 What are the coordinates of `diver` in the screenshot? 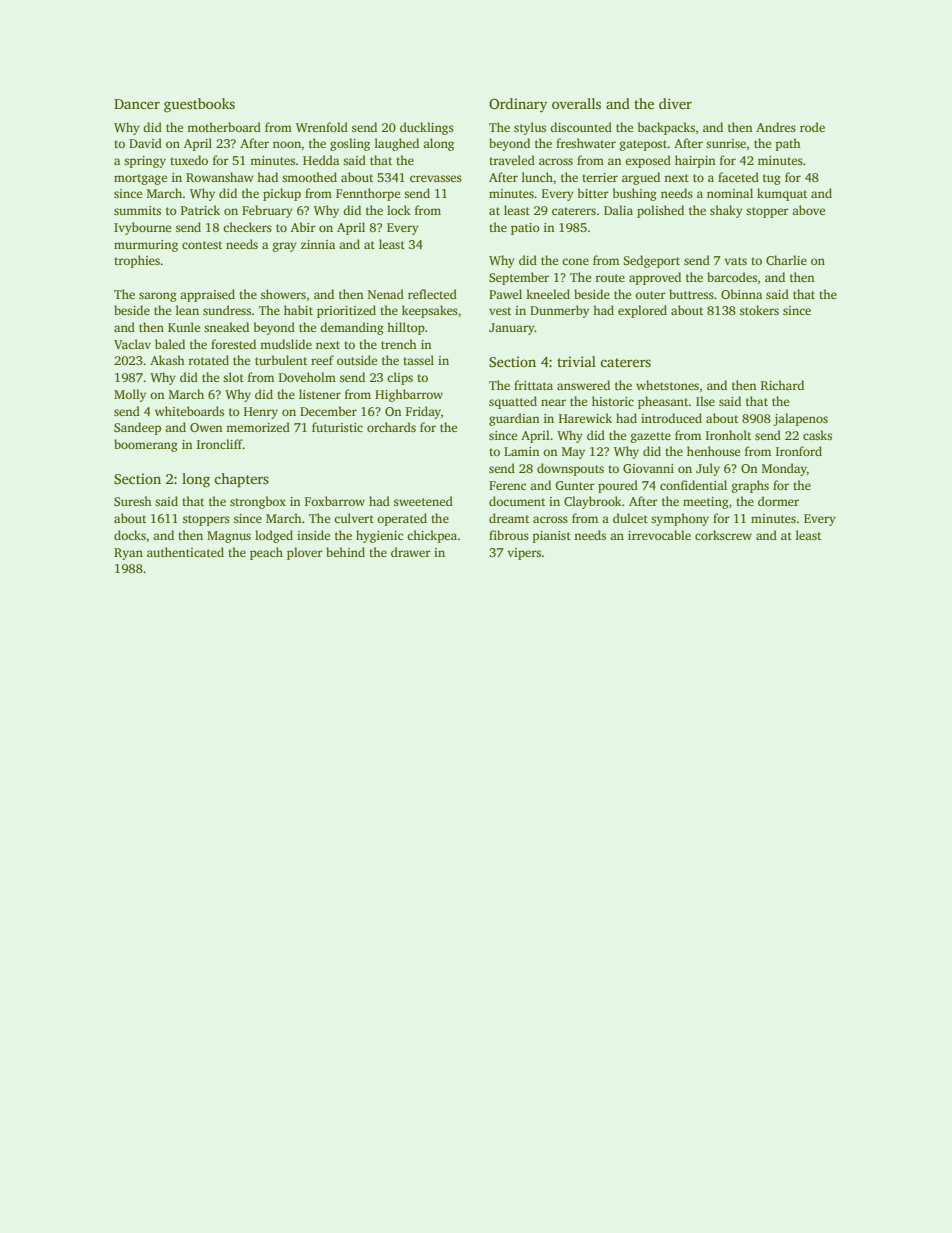 It's located at (675, 103).
